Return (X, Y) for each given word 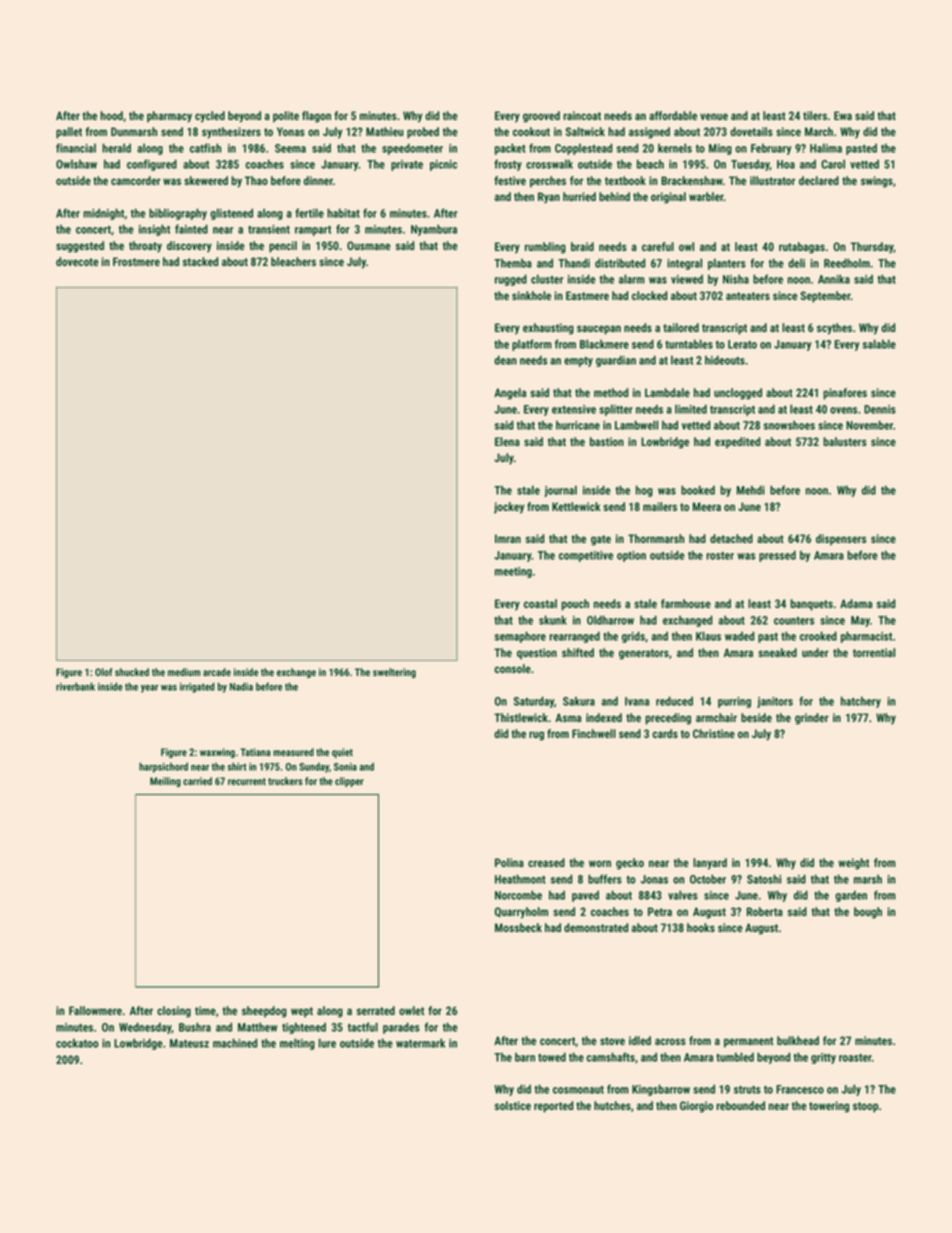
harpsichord (163, 767)
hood (111, 115)
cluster (547, 279)
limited (691, 409)
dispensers (841, 540)
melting (297, 1044)
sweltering (394, 673)
